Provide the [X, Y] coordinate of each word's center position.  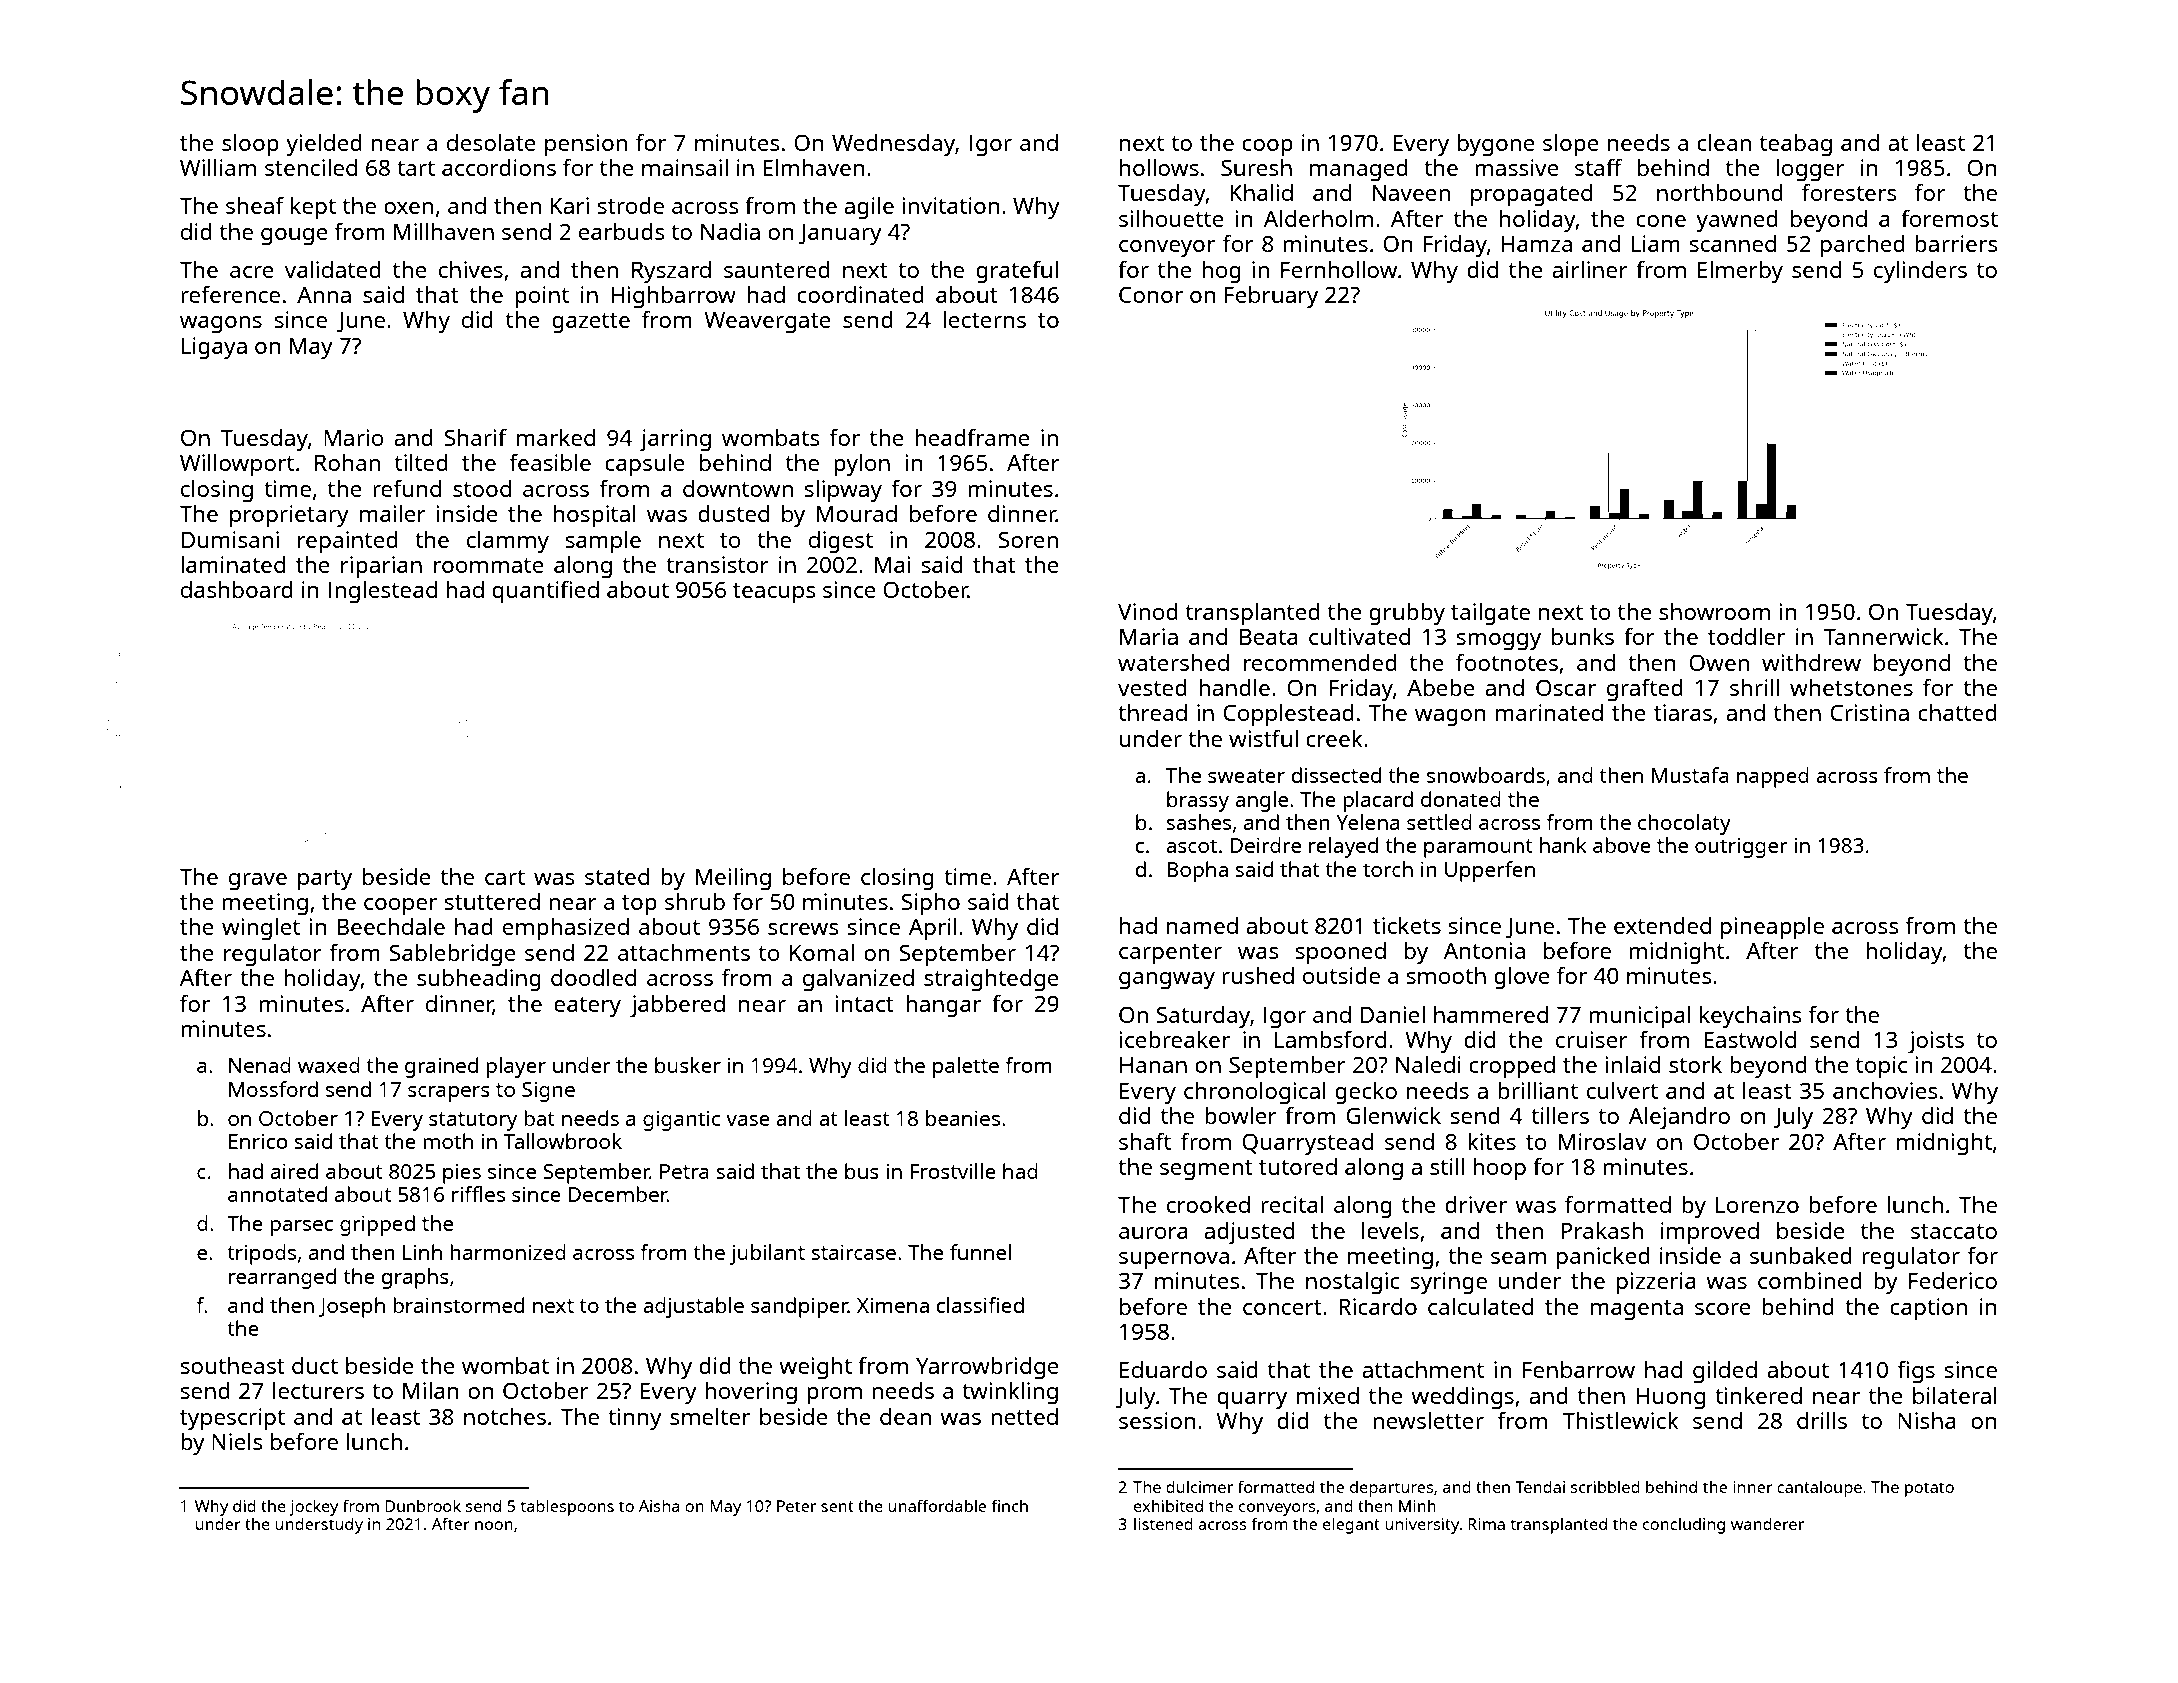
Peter [796, 1506]
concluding [1684, 1525]
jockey [313, 1507]
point [542, 297]
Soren [1028, 539]
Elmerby [1740, 272]
